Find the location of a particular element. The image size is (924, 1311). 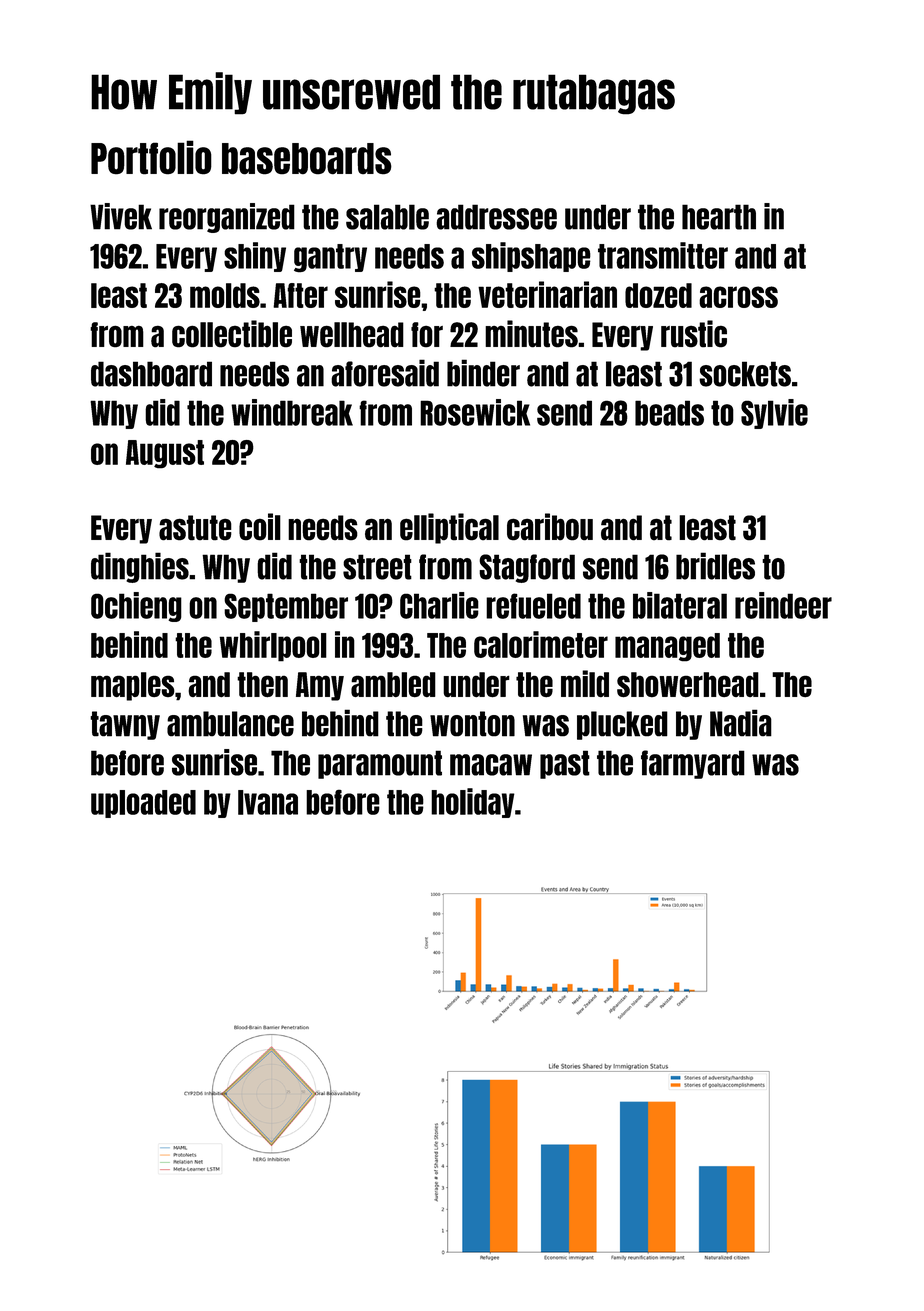

aforesaid is located at coordinates (385, 373).
